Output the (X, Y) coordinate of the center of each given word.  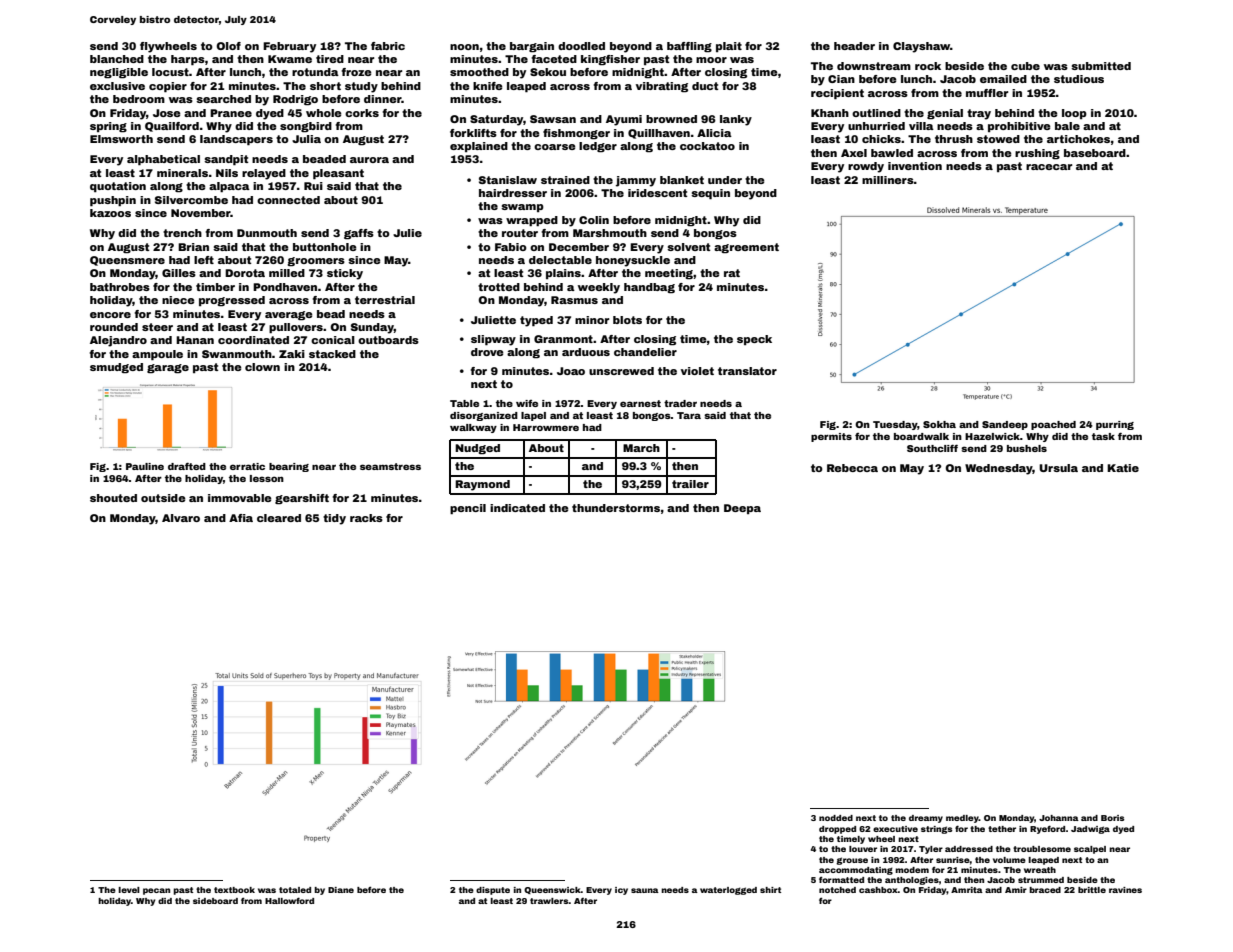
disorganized (484, 416)
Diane (341, 890)
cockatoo (707, 146)
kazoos (110, 213)
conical (333, 340)
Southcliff (932, 448)
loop (1074, 114)
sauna (645, 890)
